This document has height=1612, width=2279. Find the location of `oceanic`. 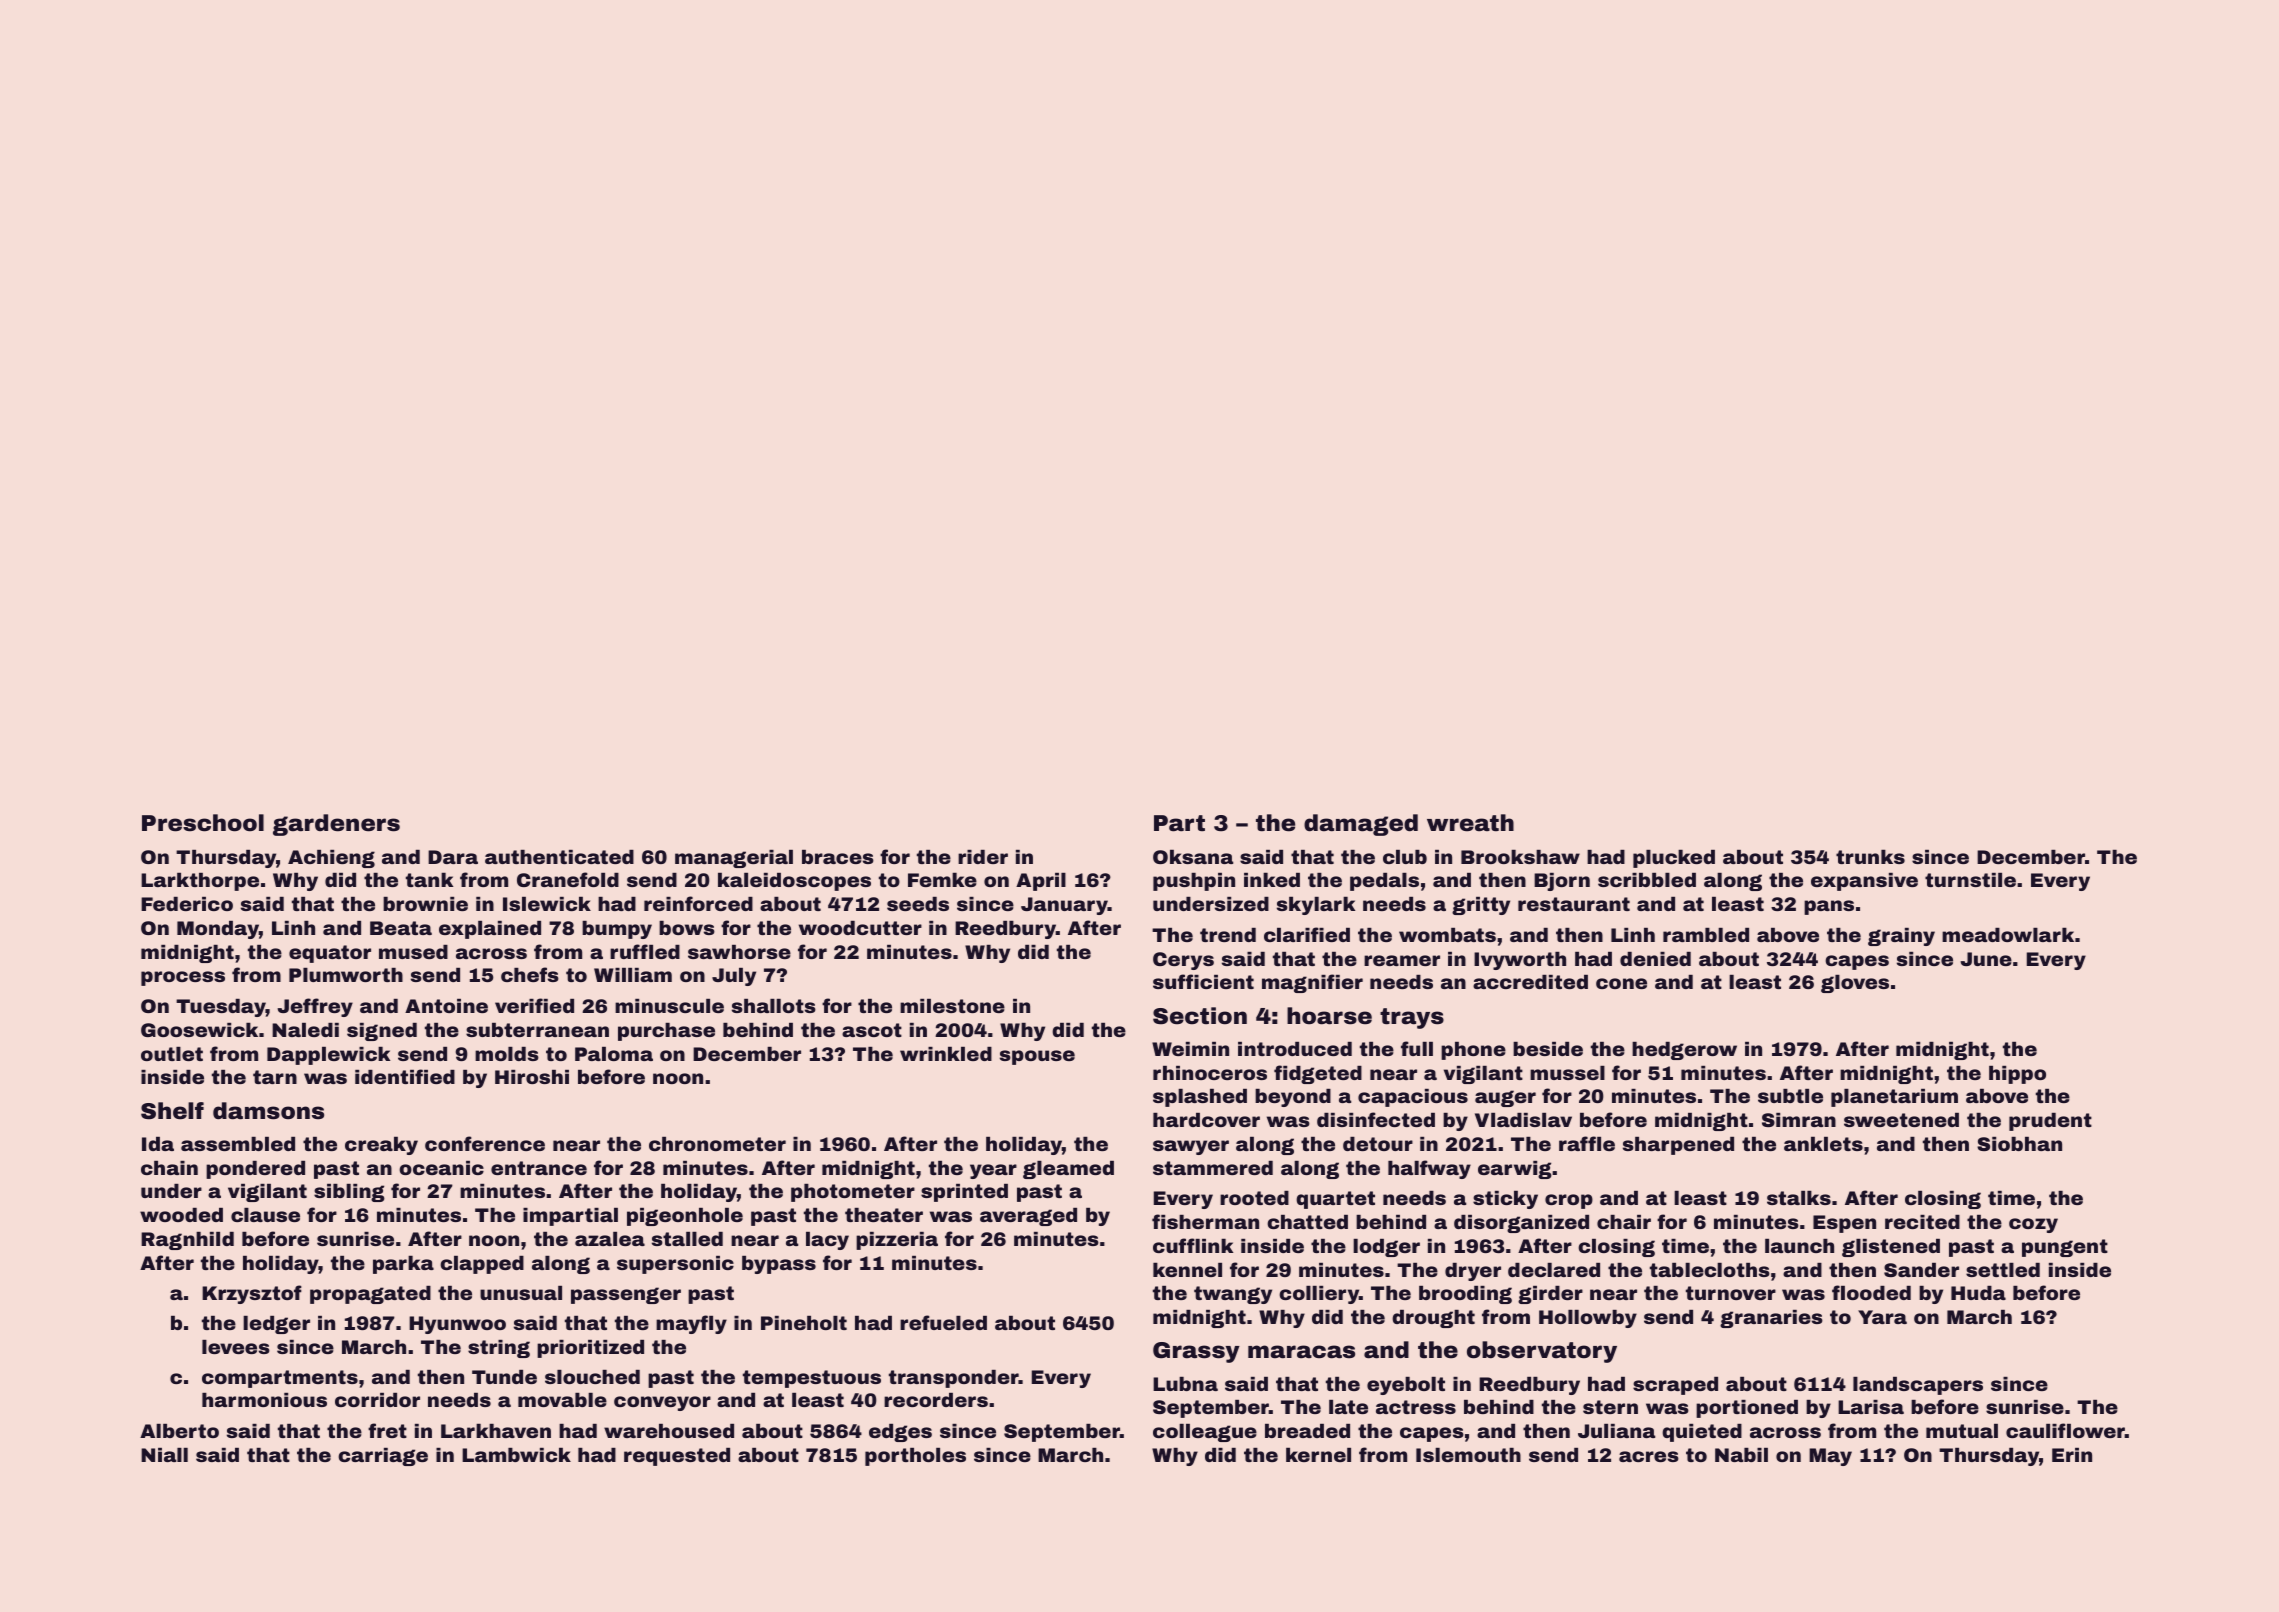

oceanic is located at coordinates (441, 1168).
